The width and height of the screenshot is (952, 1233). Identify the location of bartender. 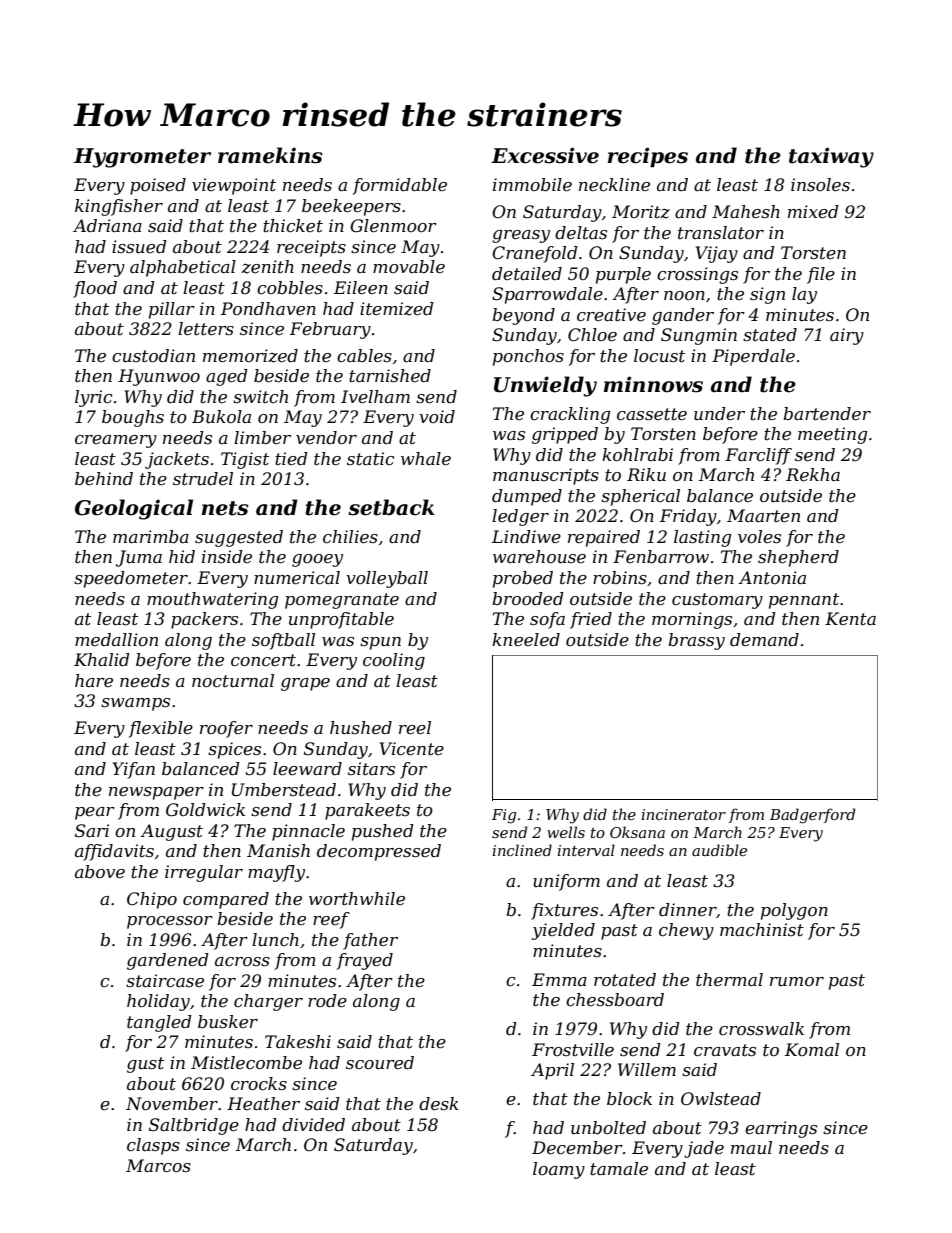
(827, 414).
